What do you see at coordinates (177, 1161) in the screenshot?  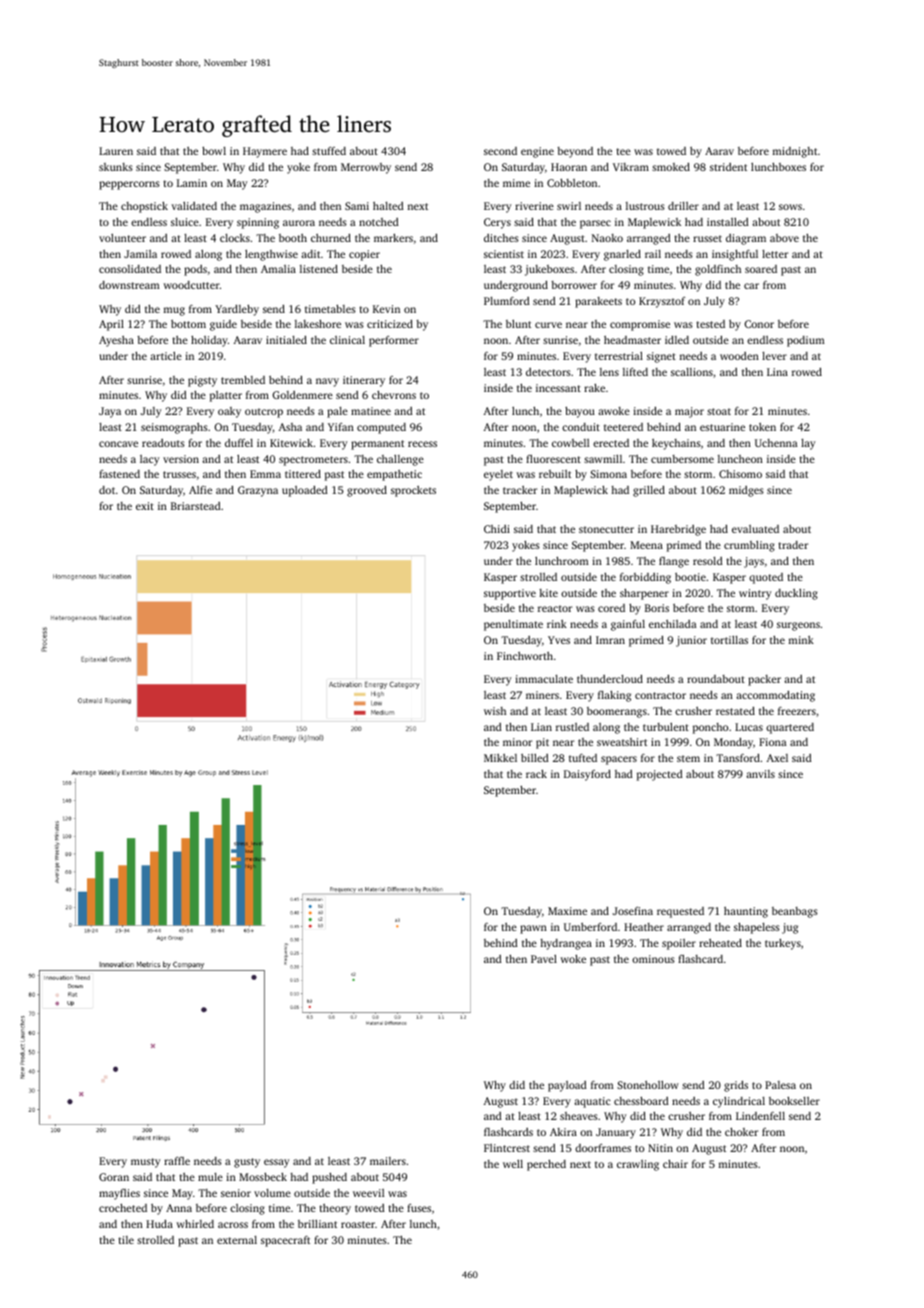 I see `raffle` at bounding box center [177, 1161].
